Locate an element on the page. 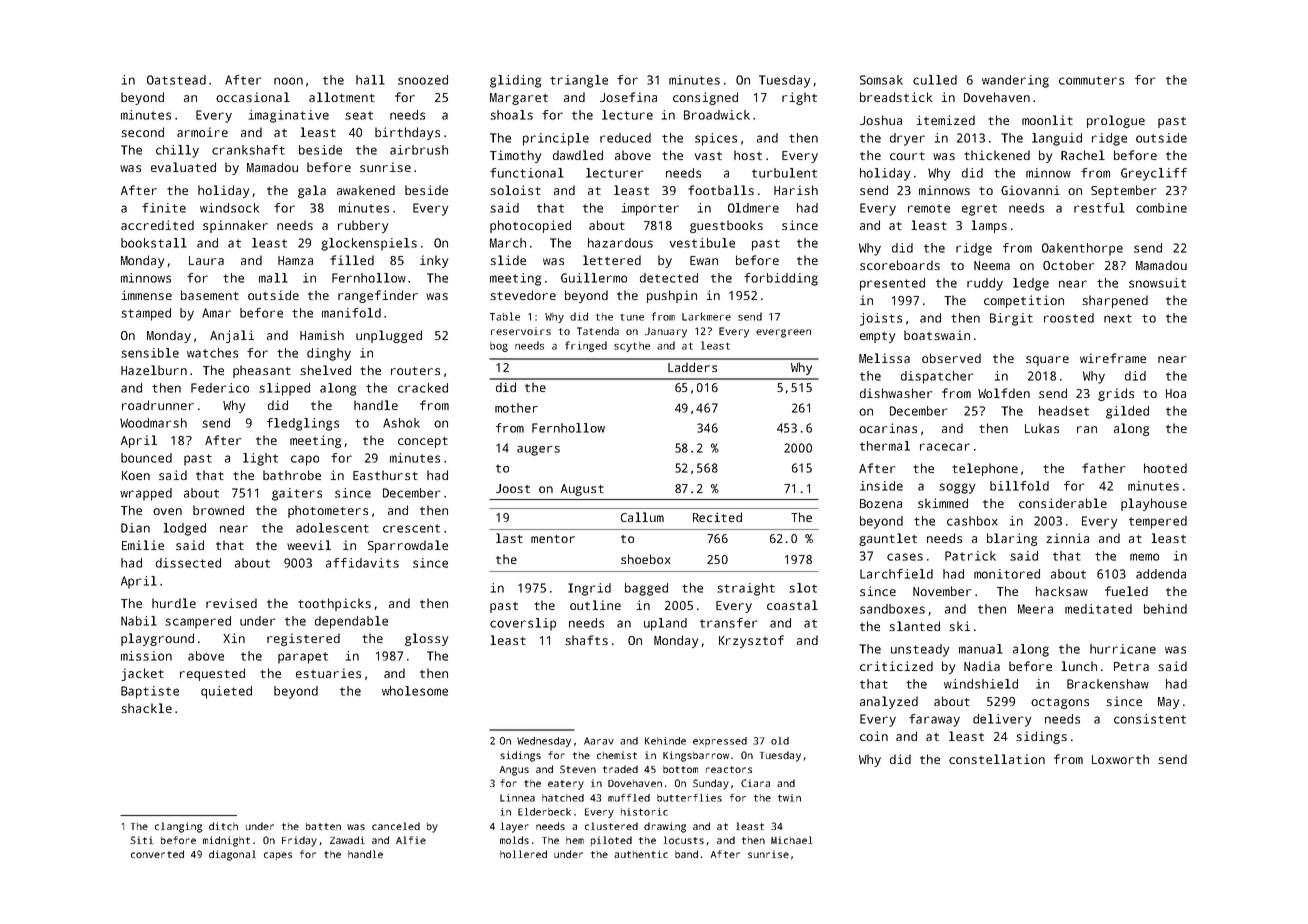 The image size is (1308, 924). fringed is located at coordinates (586, 346).
